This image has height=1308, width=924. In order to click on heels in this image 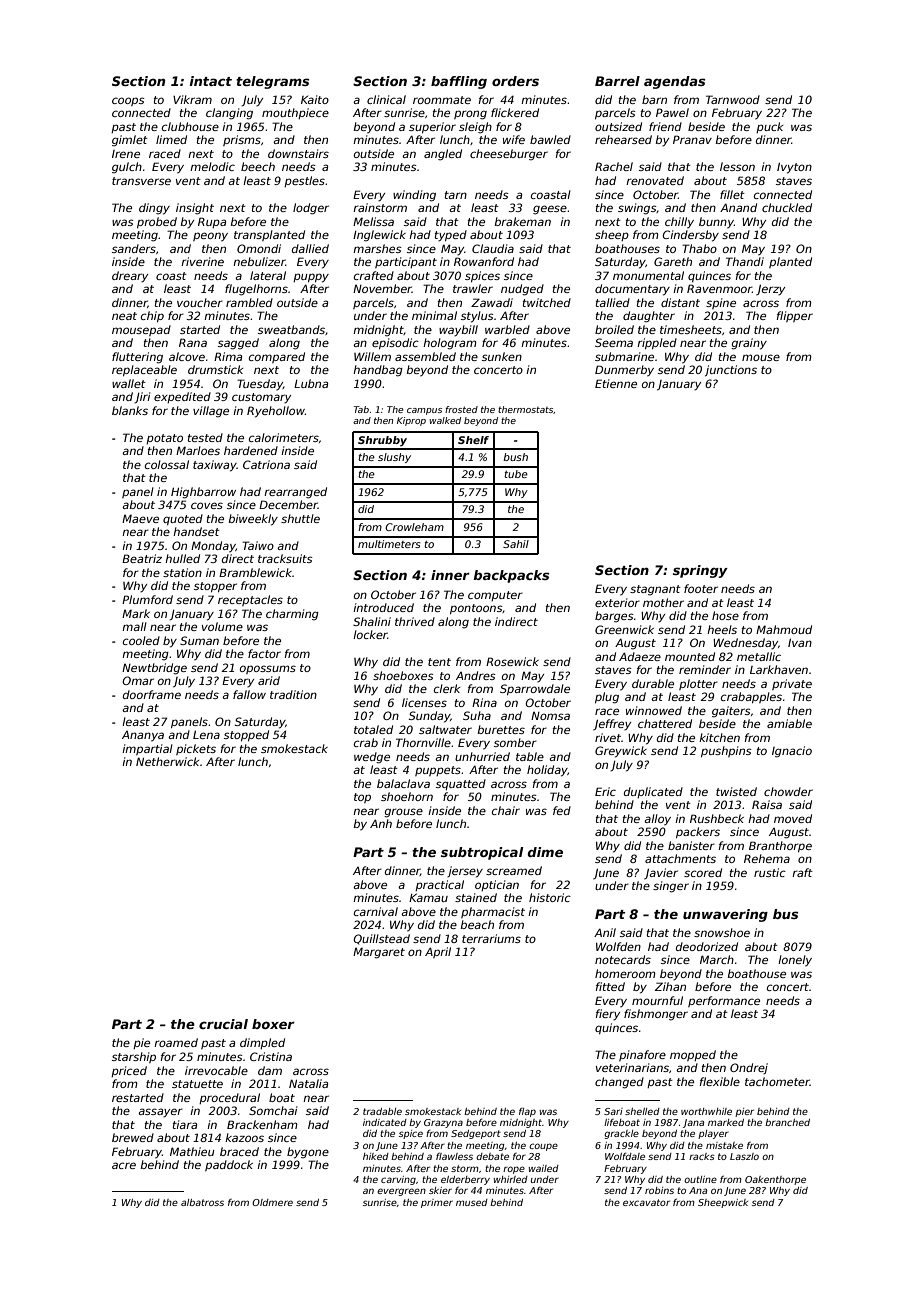, I will do `click(722, 629)`.
